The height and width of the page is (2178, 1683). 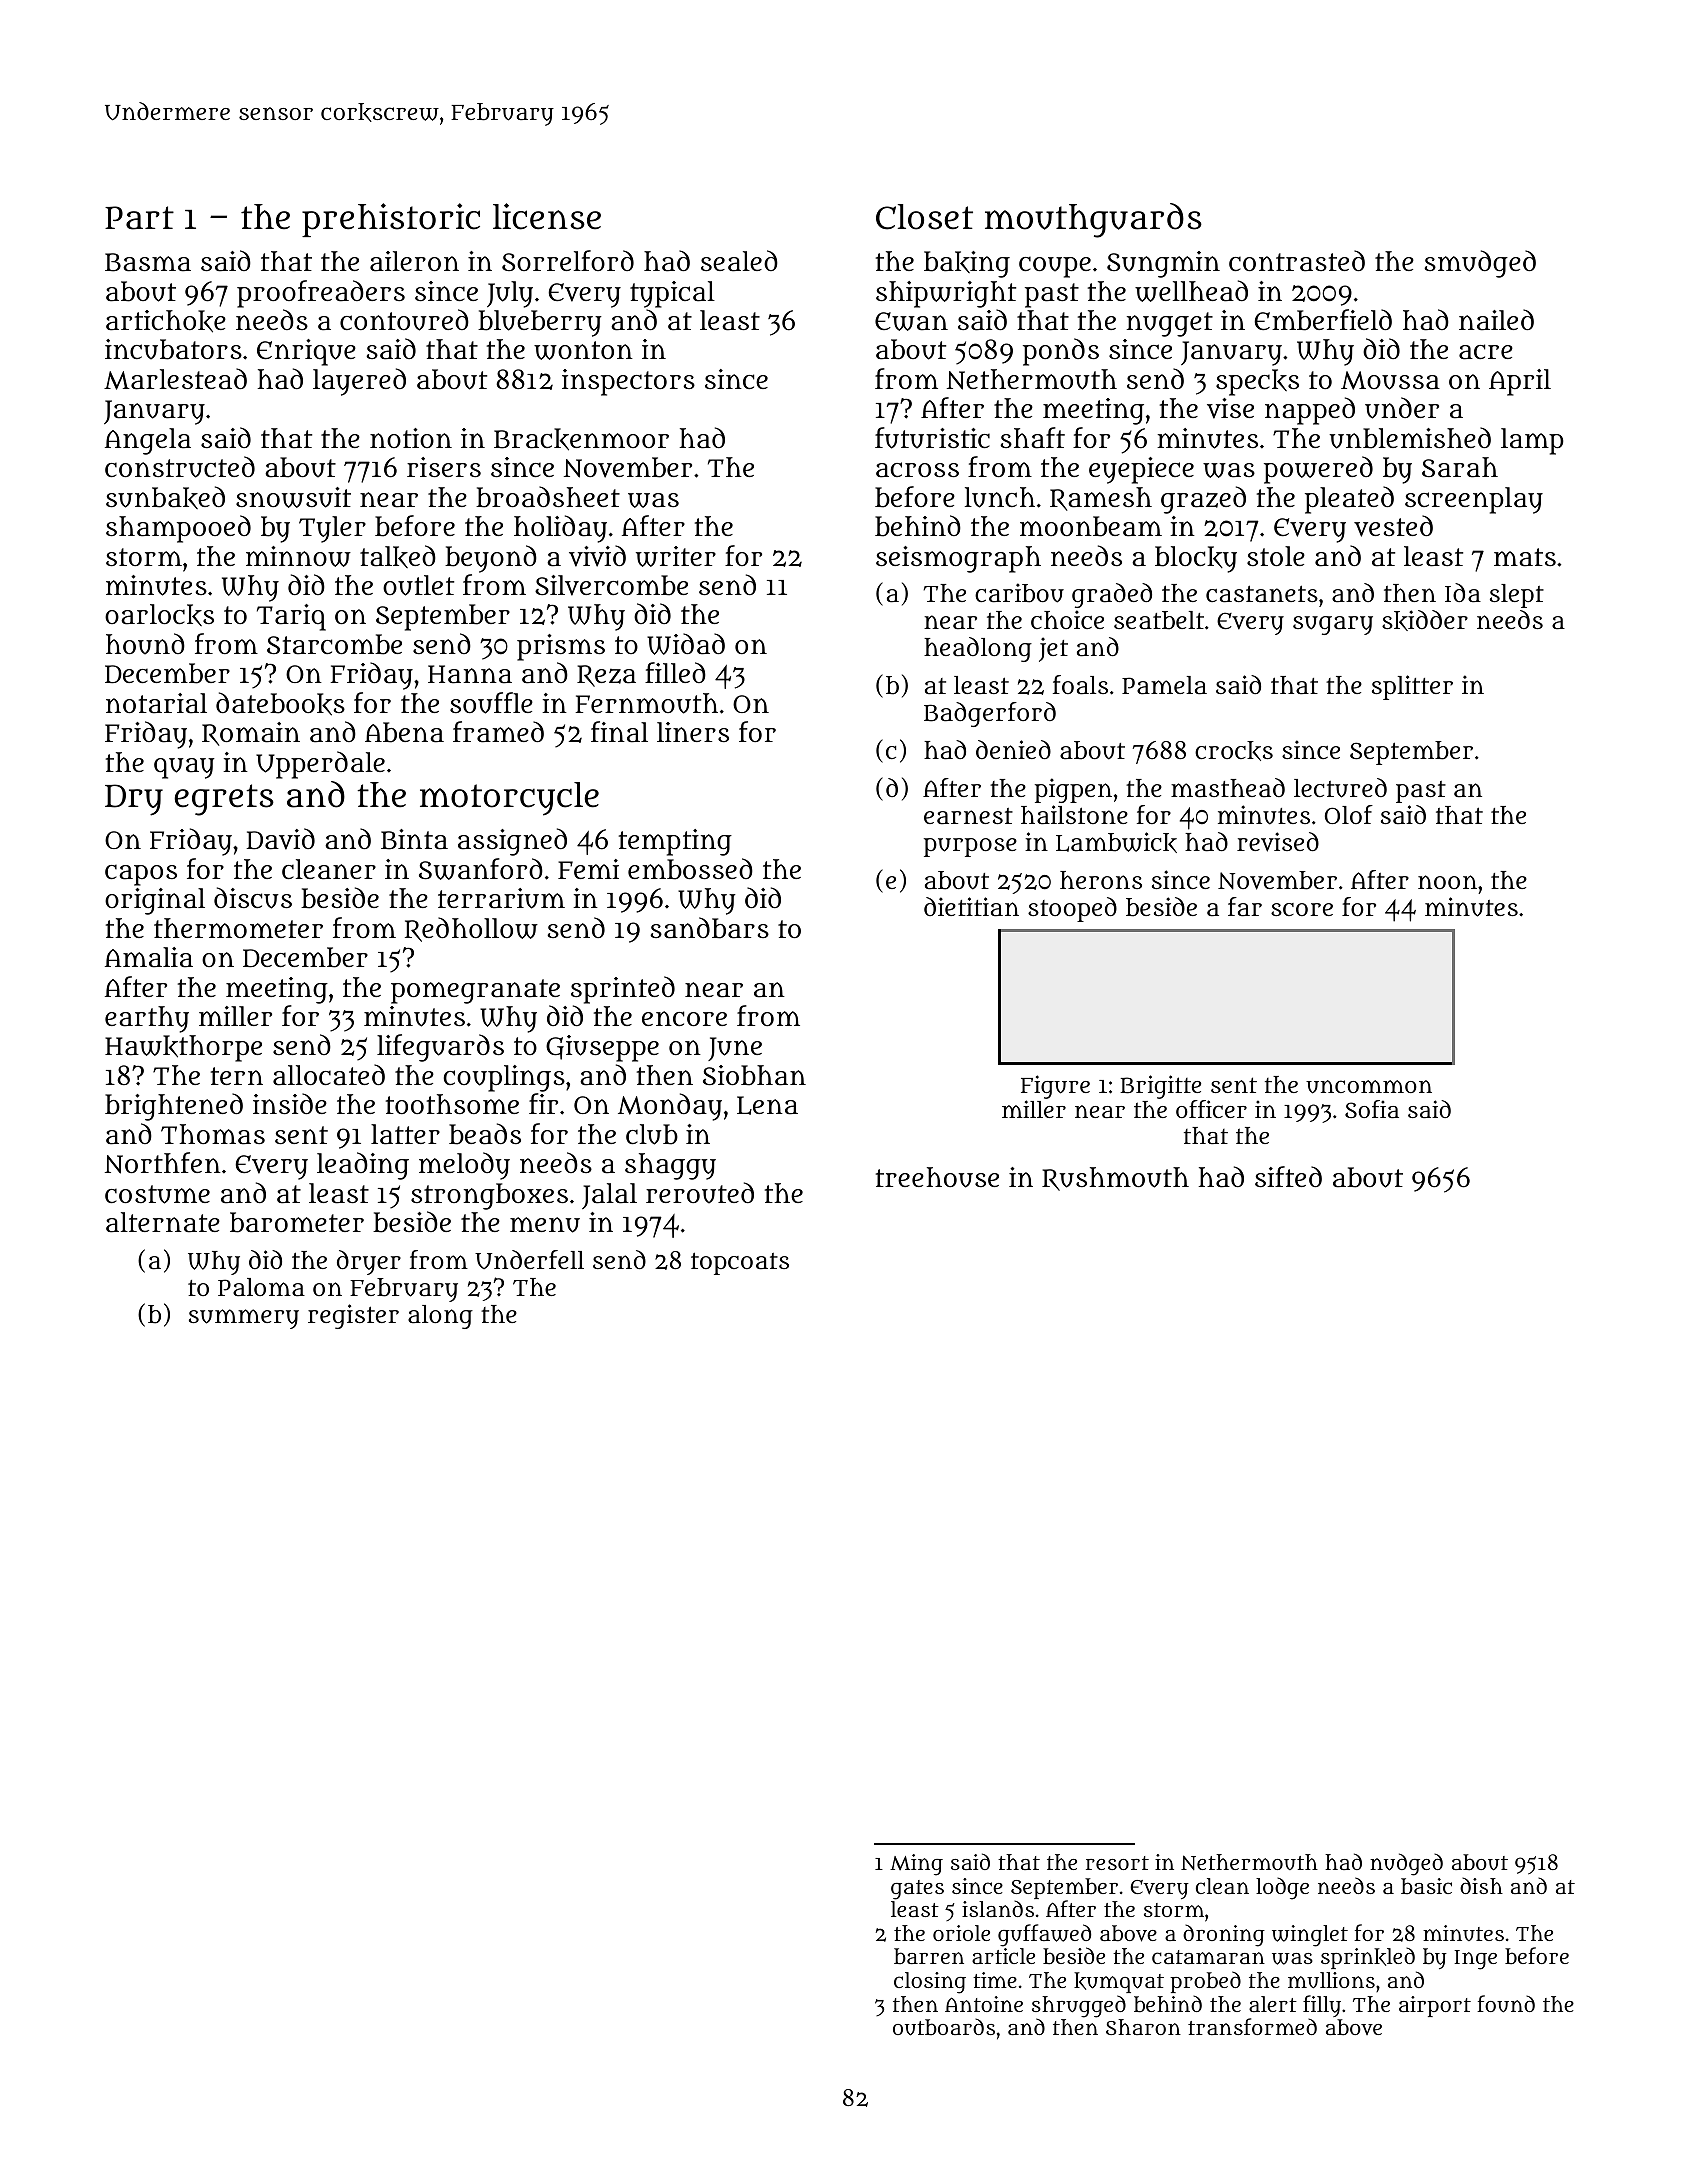 What do you see at coordinates (944, 2027) in the page?
I see `outboards` at bounding box center [944, 2027].
